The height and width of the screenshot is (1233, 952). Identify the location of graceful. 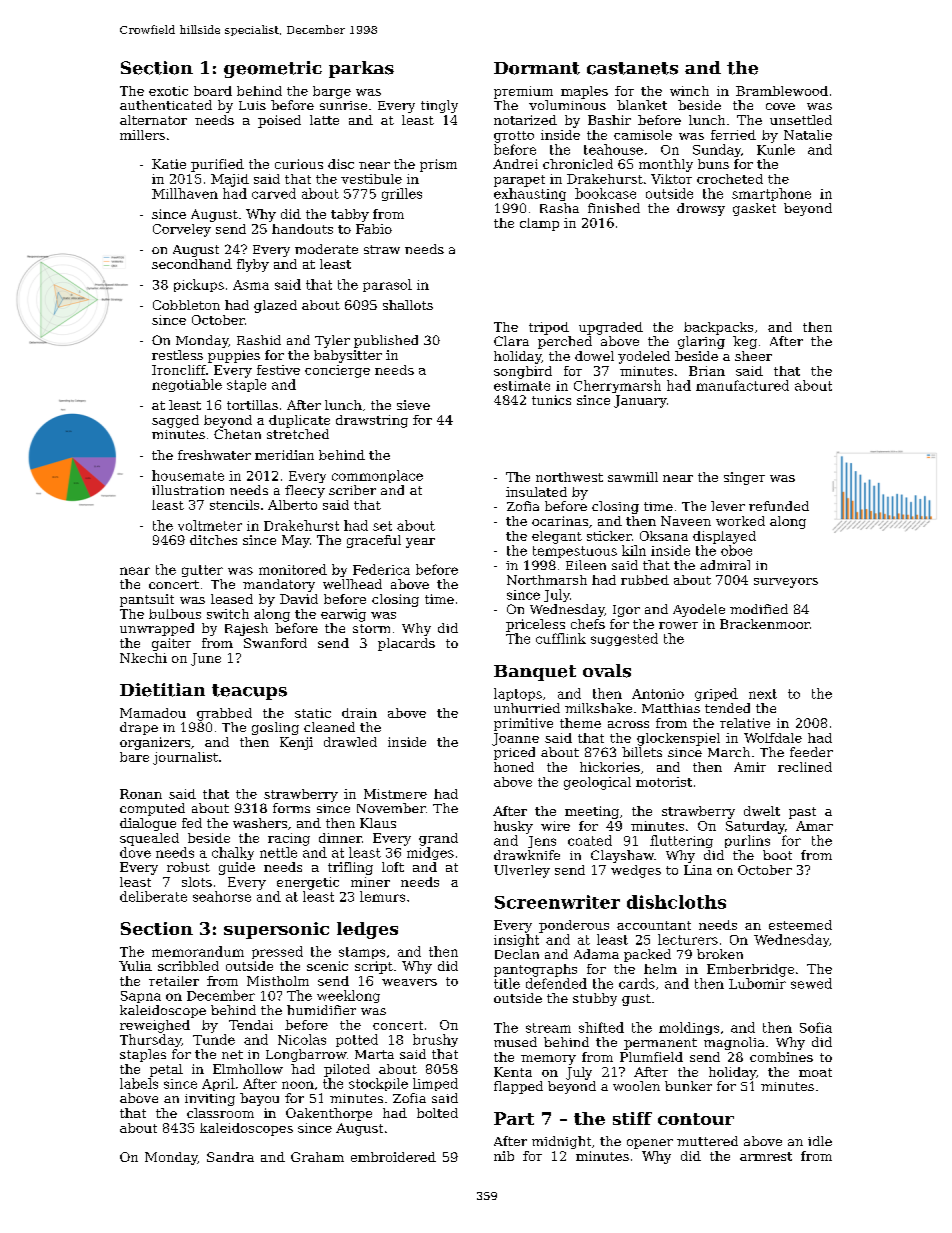
(374, 541).
